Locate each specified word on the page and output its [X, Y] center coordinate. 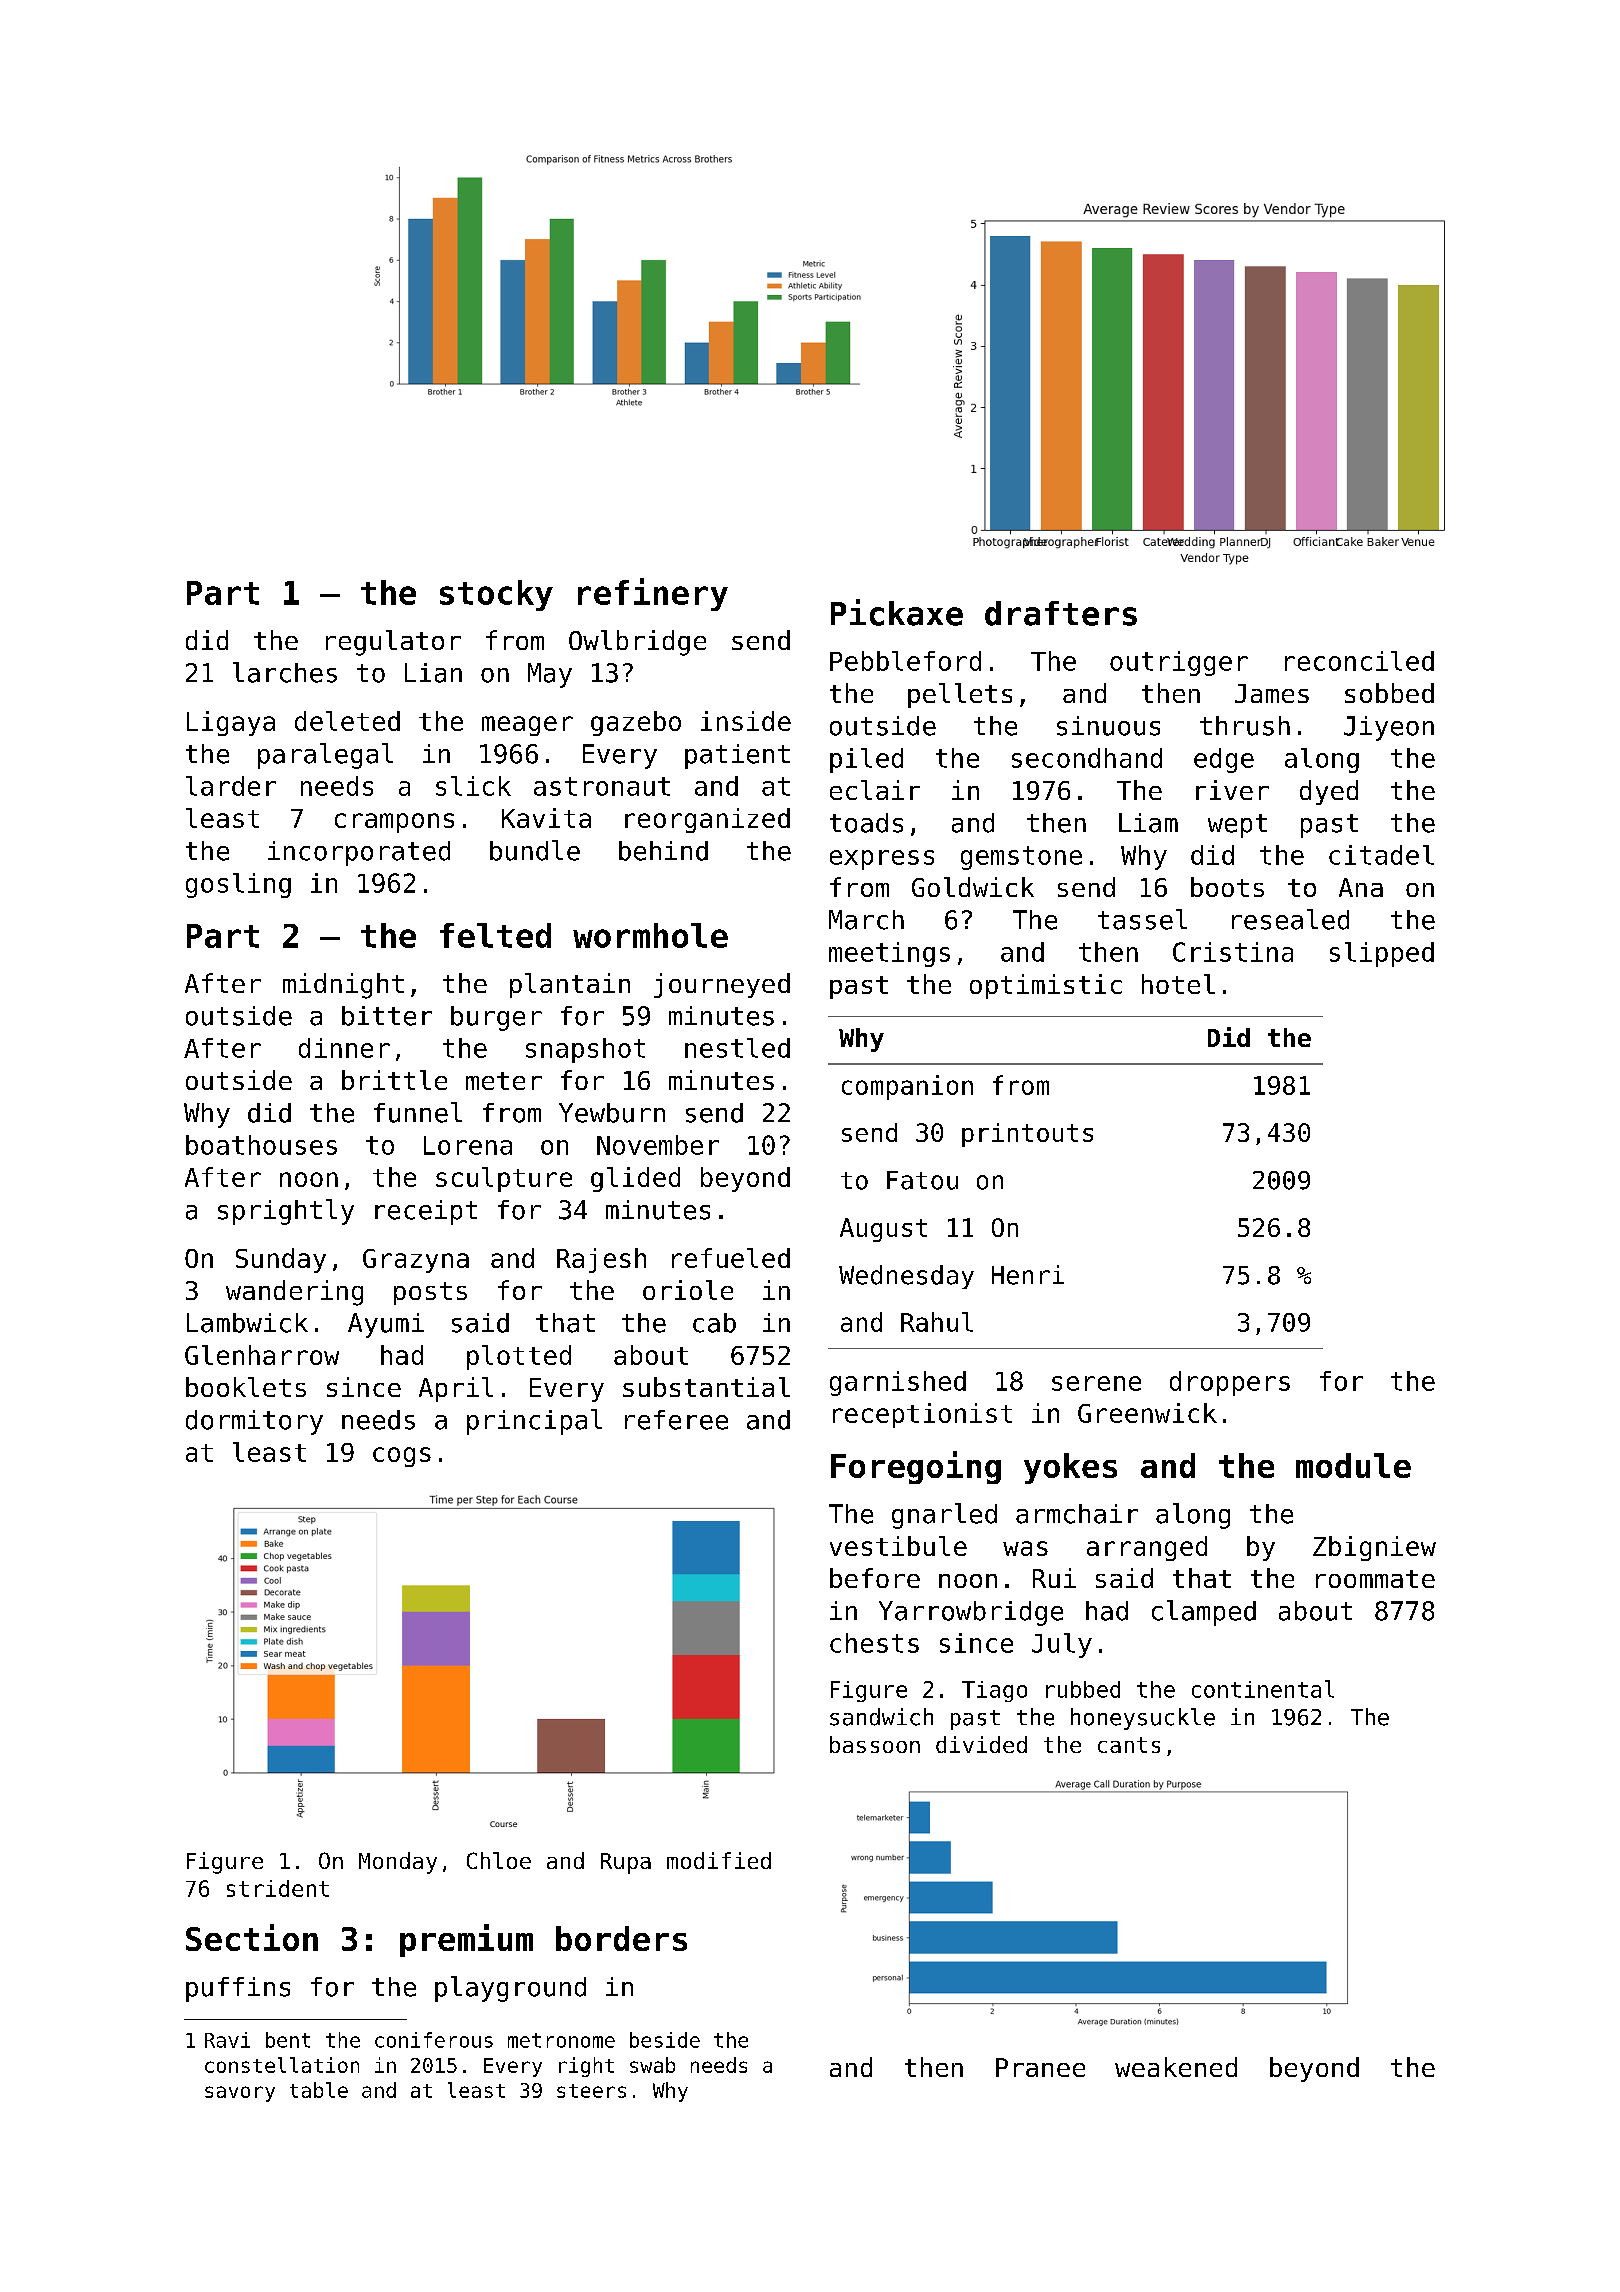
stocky [496, 595]
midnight [343, 986]
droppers [1230, 1383]
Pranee [1040, 2067]
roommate [1375, 1579]
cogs [402, 1457]
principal [534, 1422]
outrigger [1179, 663]
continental [1263, 1689]
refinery [653, 594]
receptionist [922, 1415]
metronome [561, 2040]
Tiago [994, 1691]
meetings [889, 954]
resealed [1290, 919]
